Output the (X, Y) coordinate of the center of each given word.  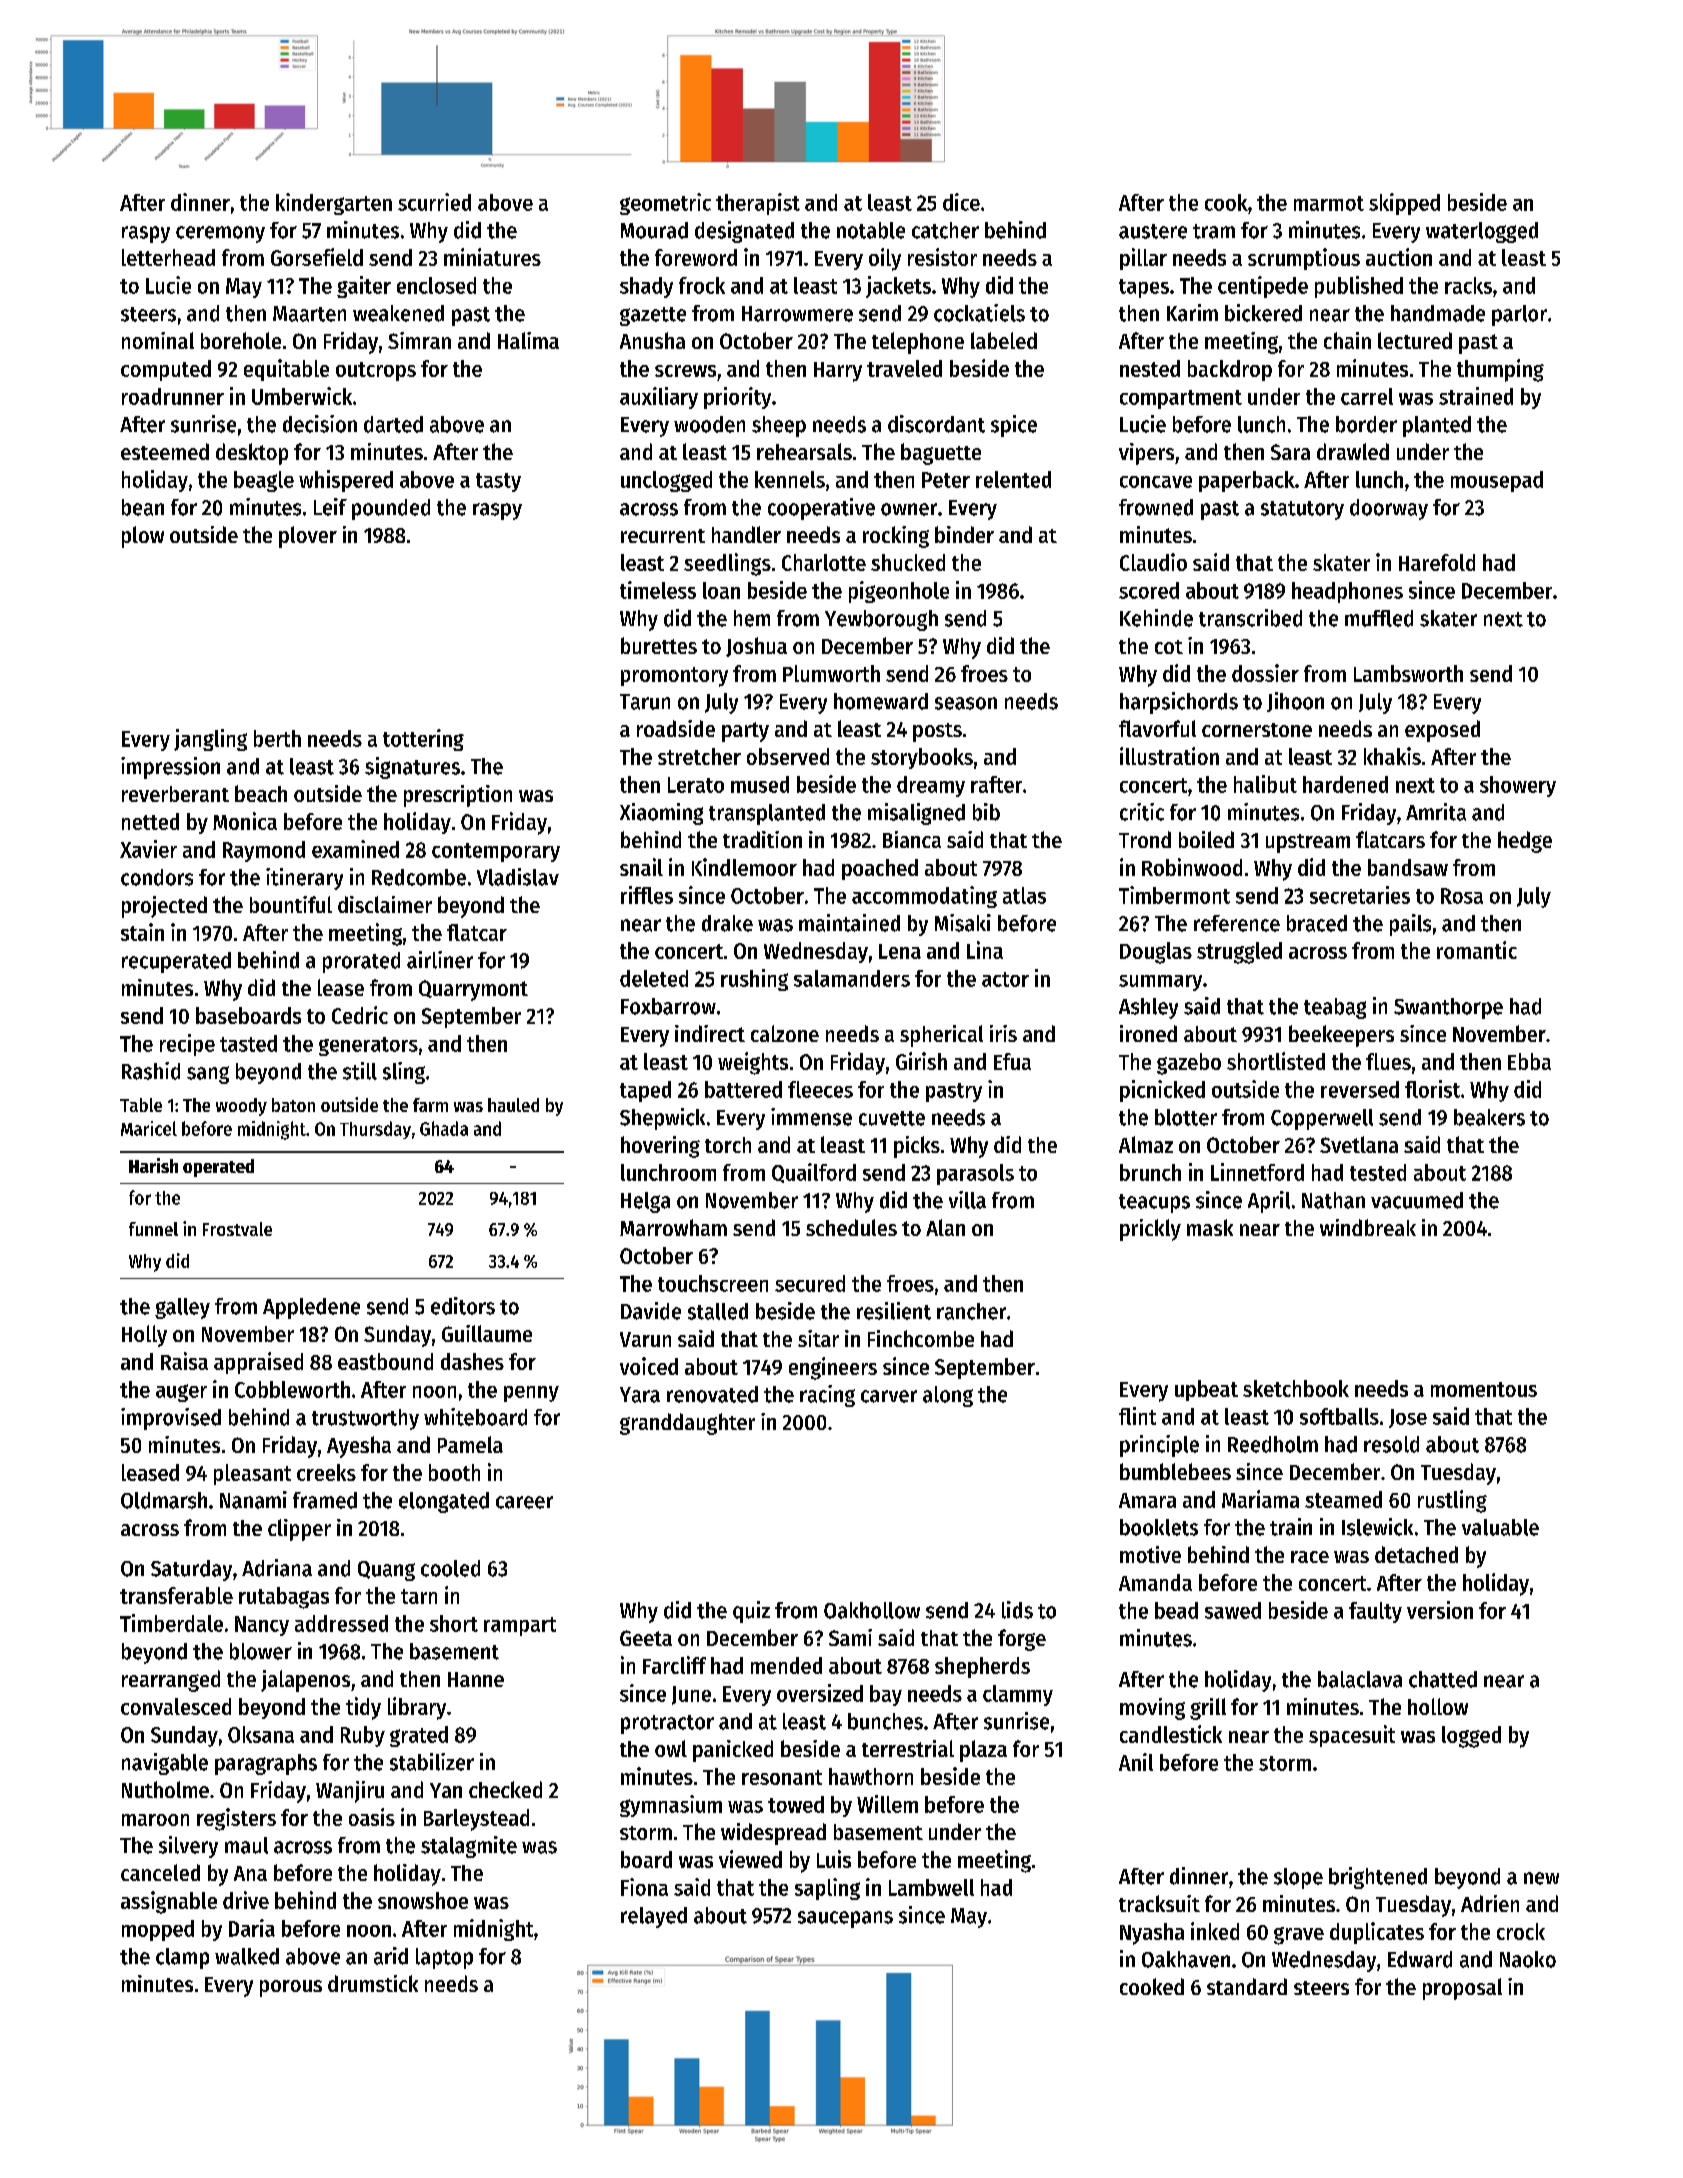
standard (1247, 1986)
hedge (1525, 842)
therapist (758, 204)
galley (182, 1308)
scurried (434, 202)
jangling (210, 740)
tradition (762, 839)
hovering (660, 1147)
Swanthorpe (1448, 1008)
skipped (1404, 204)
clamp (182, 1958)
